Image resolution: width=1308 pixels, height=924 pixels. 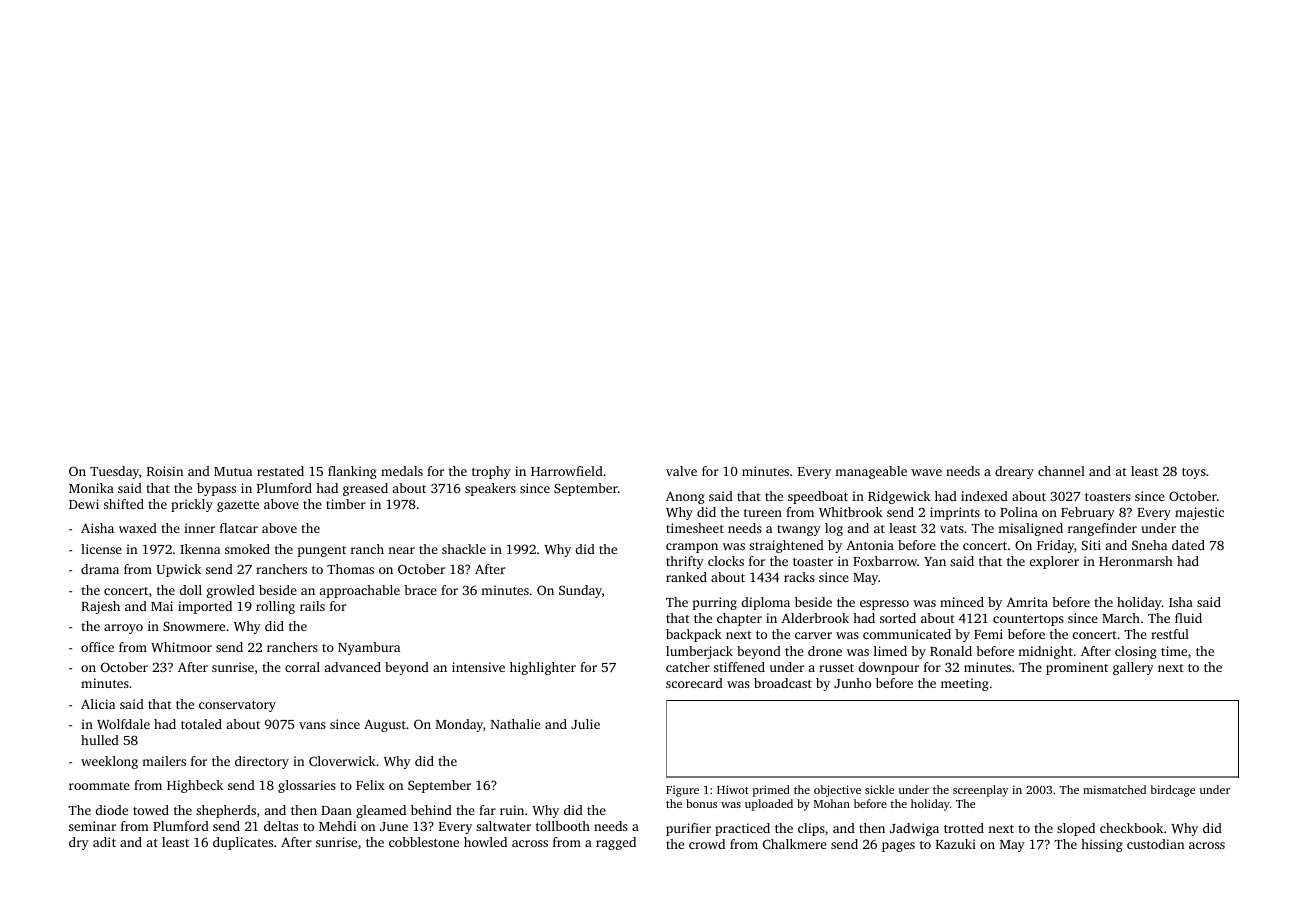 What do you see at coordinates (1102, 529) in the document?
I see `rangefinder` at bounding box center [1102, 529].
